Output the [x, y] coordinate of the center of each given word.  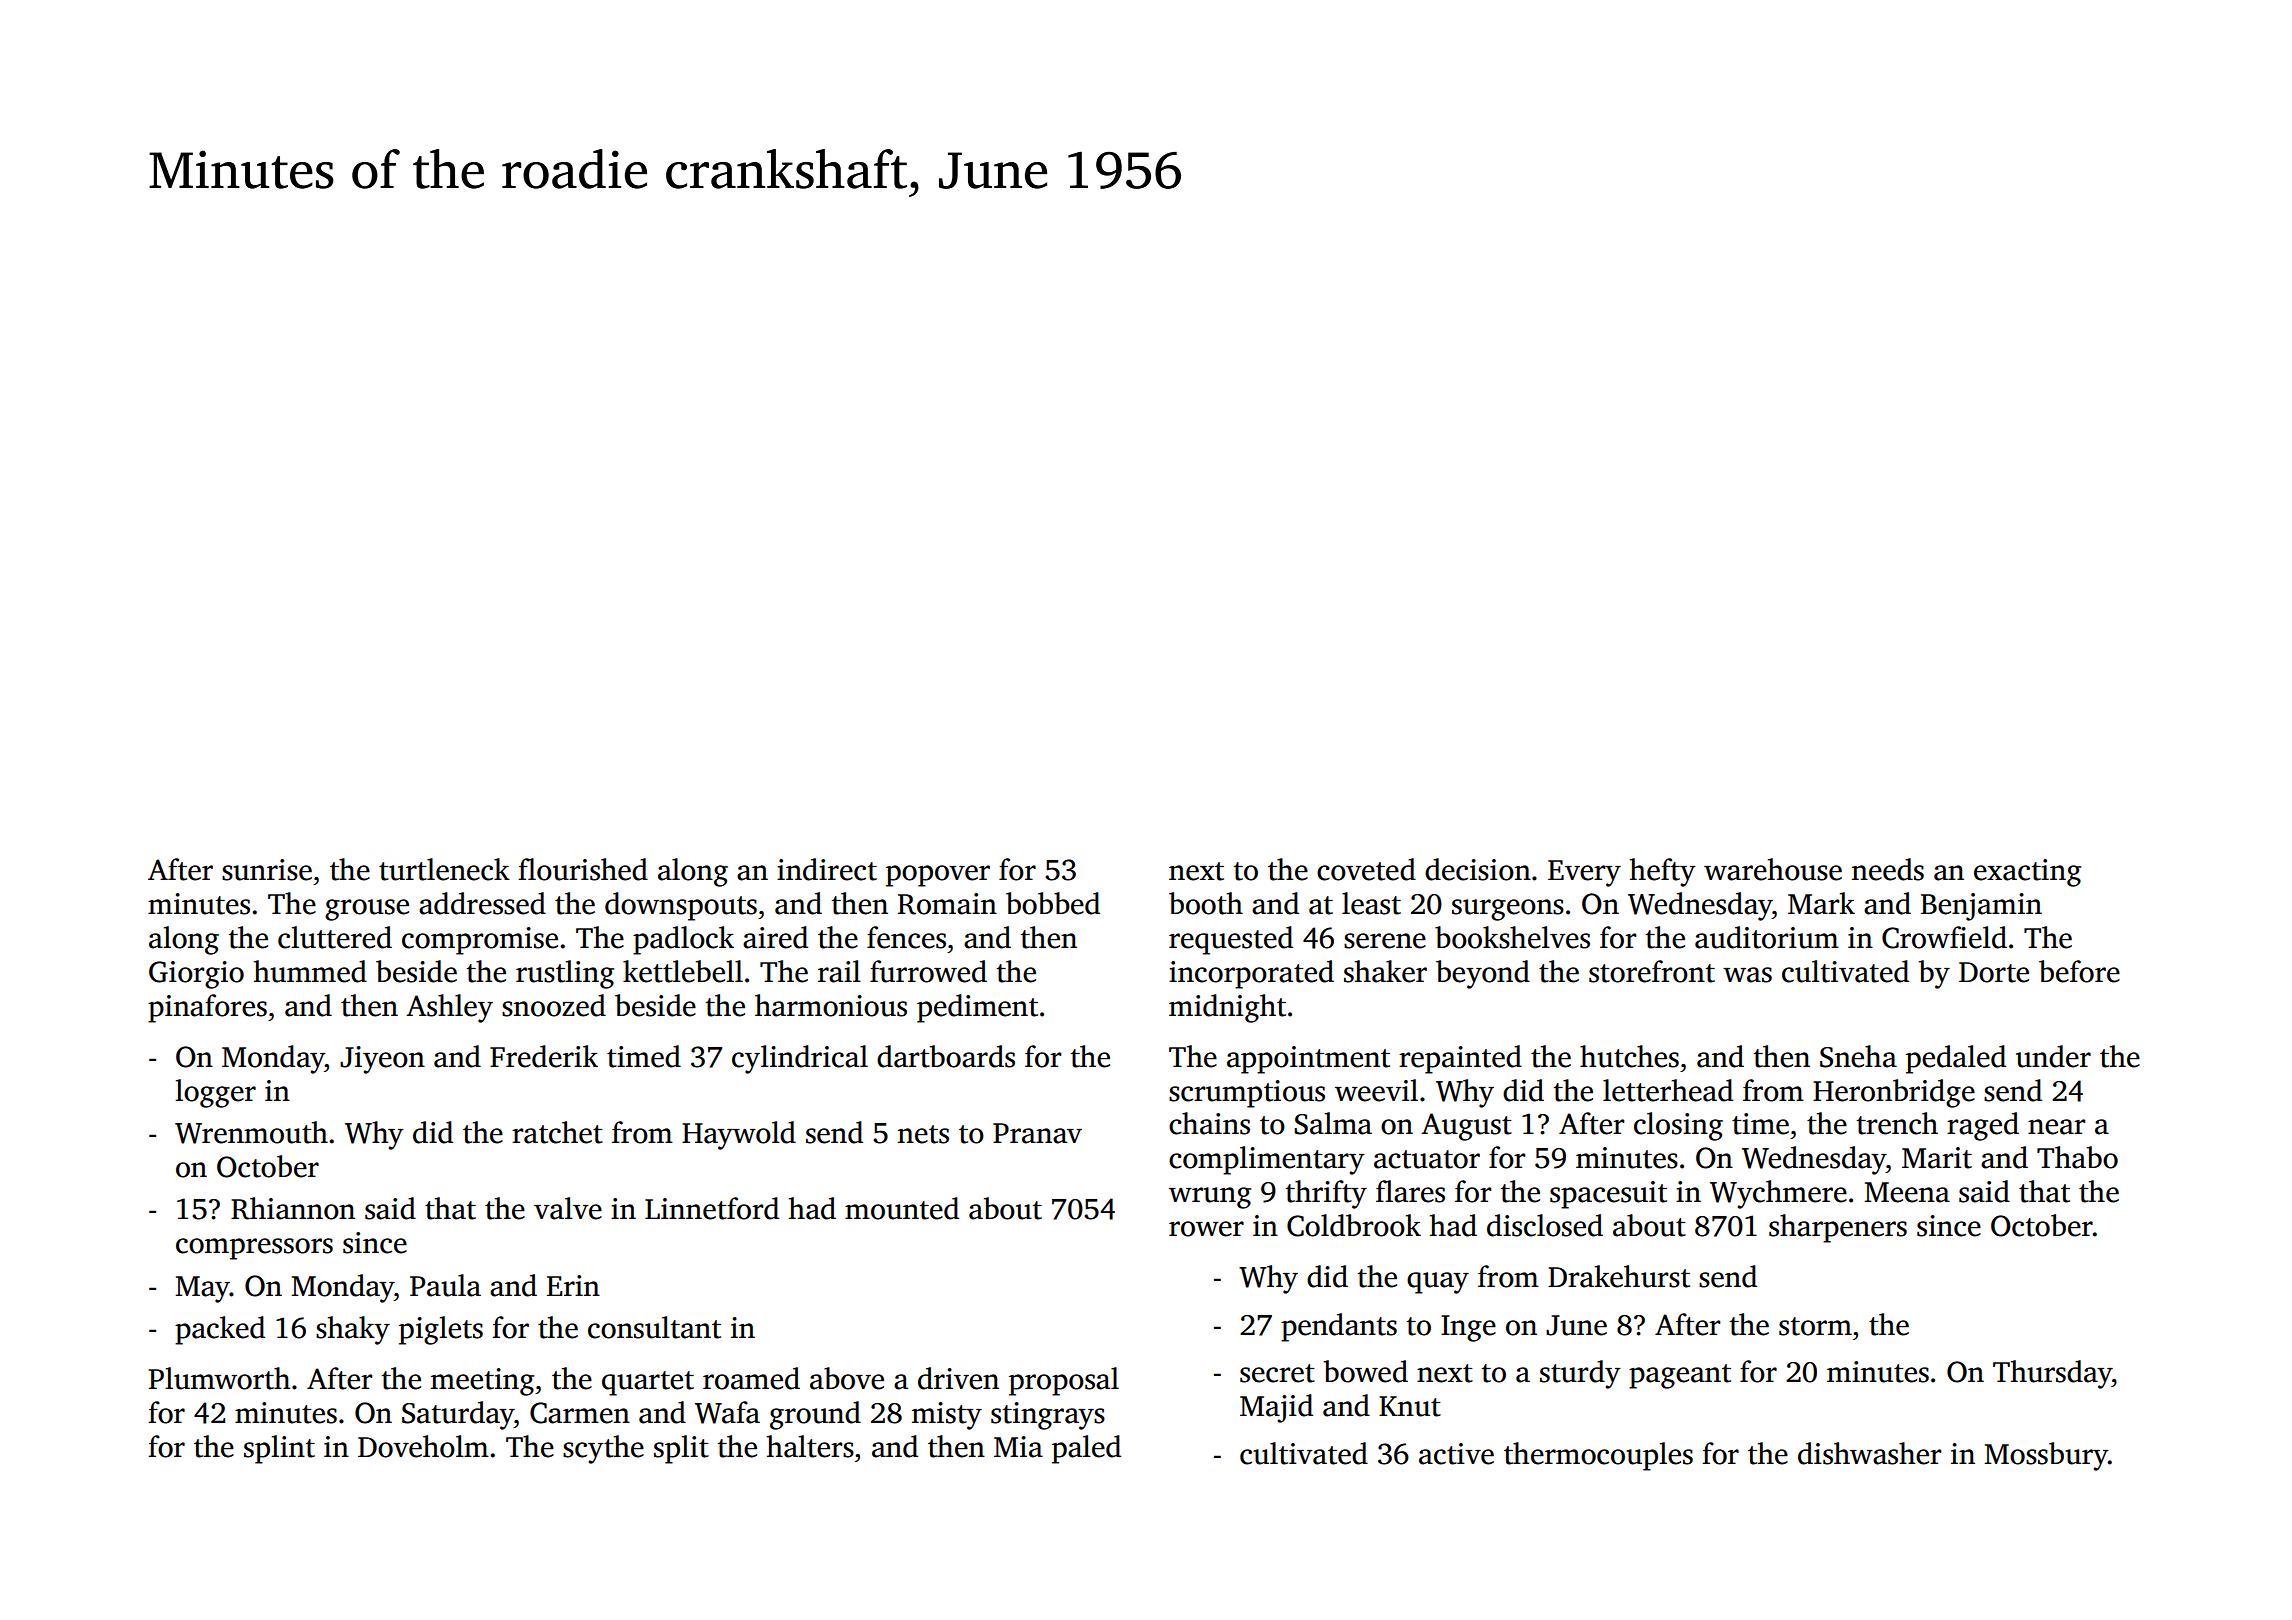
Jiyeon [382, 1060]
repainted [1460, 1059]
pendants [1339, 1327]
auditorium [1767, 937]
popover [938, 876]
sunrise [267, 870]
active [1456, 1454]
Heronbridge [1894, 1093]
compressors [254, 1249]
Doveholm [423, 1446]
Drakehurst [1619, 1276]
